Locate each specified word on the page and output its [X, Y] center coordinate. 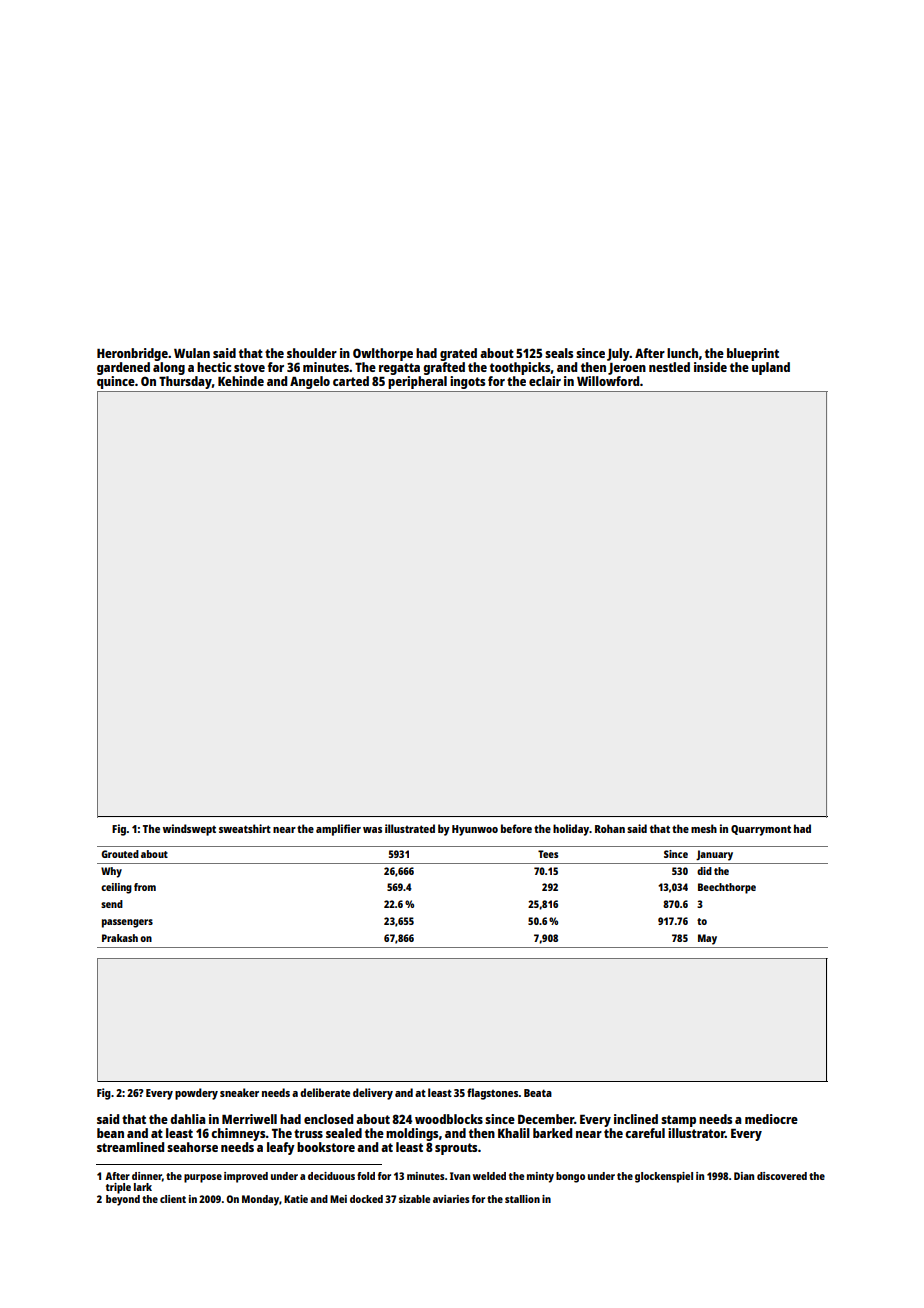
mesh [704, 828]
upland [771, 368]
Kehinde [241, 381]
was [372, 830]
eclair [545, 381]
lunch [682, 353]
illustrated [410, 828]
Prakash [120, 938]
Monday [260, 1200]
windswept [189, 830]
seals [559, 353]
